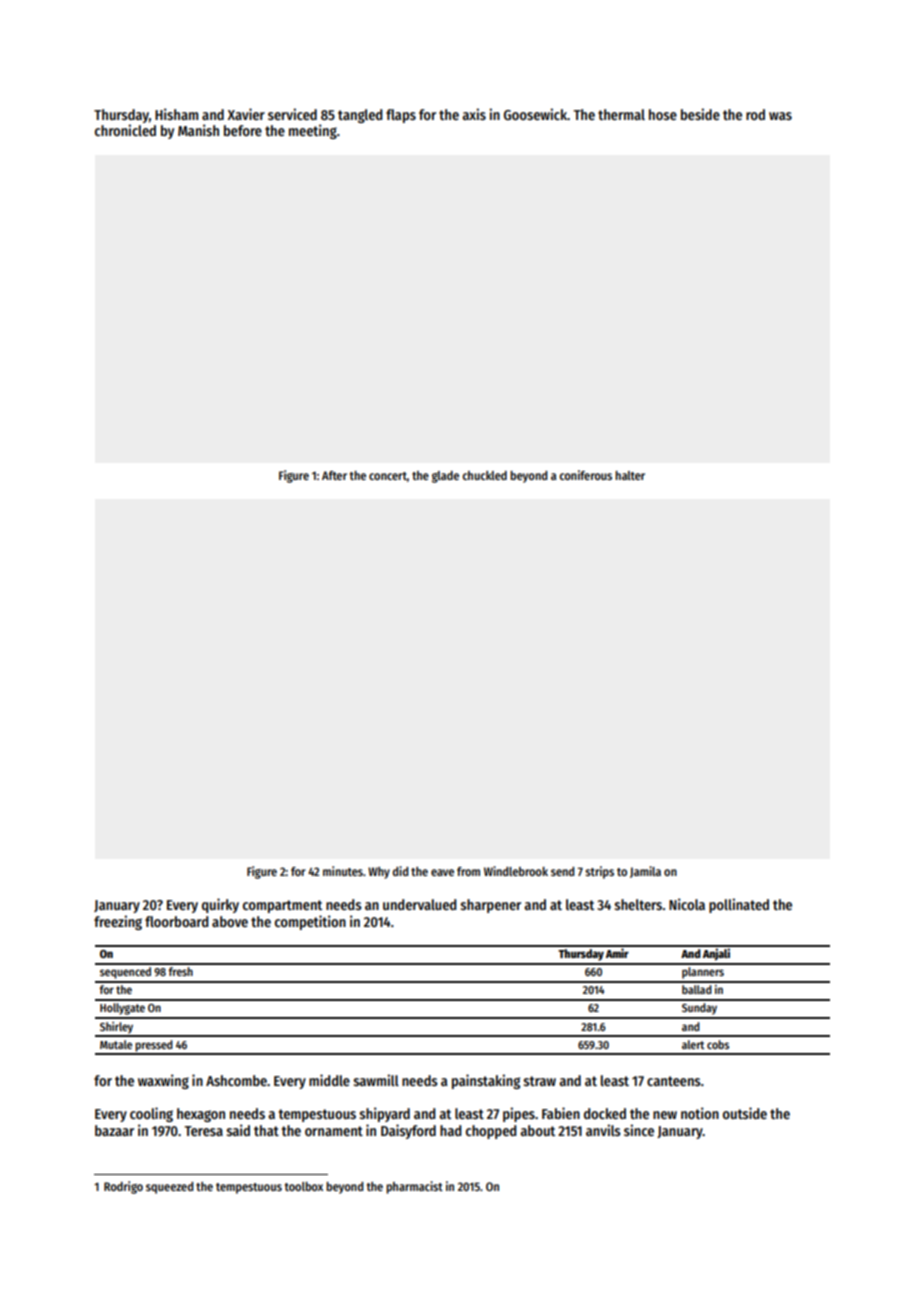 Image resolution: width=924 pixels, height=1308 pixels. What do you see at coordinates (739, 905) in the screenshot?
I see `pollinated` at bounding box center [739, 905].
